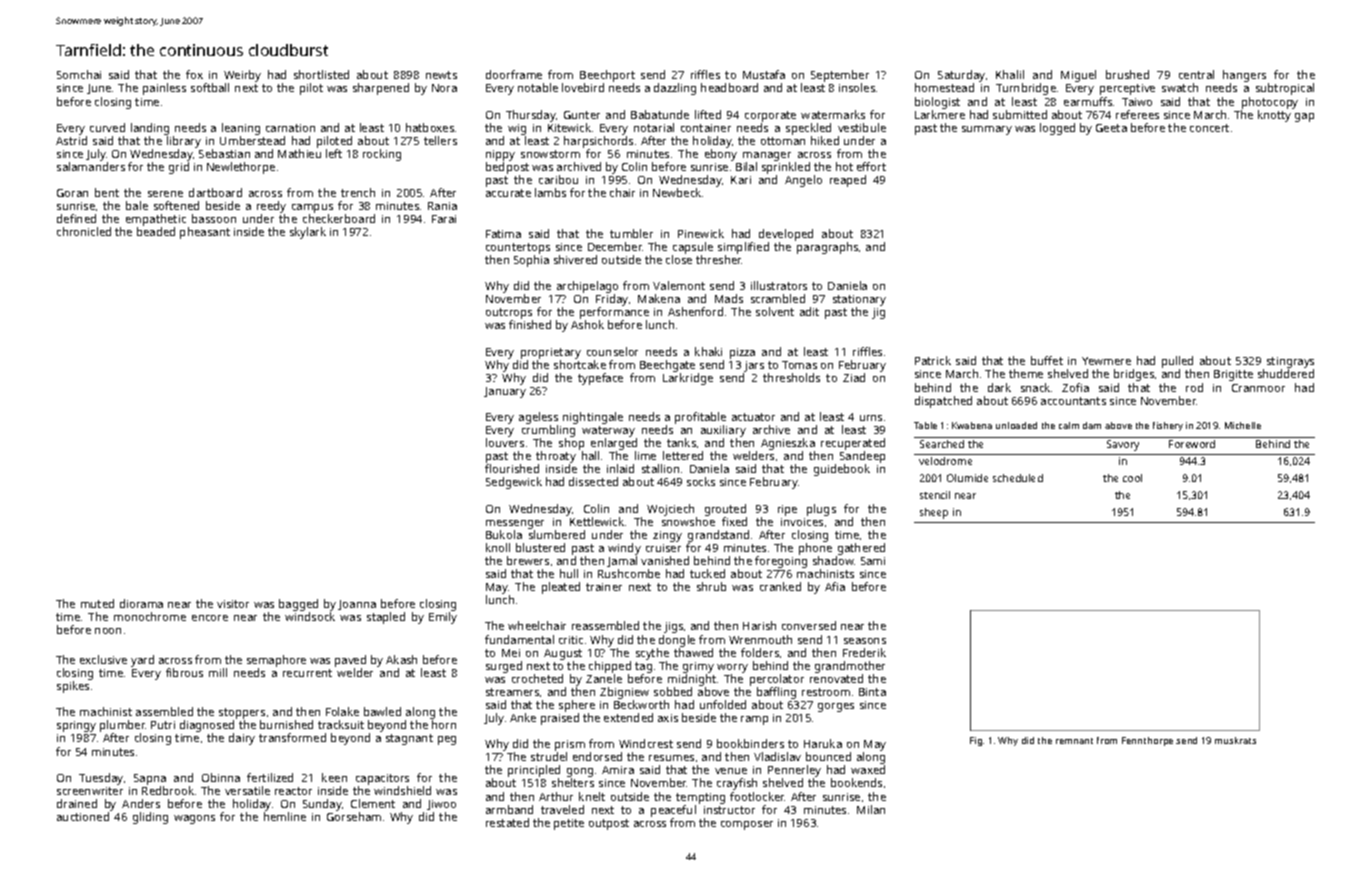  Describe the element at coordinates (150, 818) in the screenshot. I see `gliding` at that location.
